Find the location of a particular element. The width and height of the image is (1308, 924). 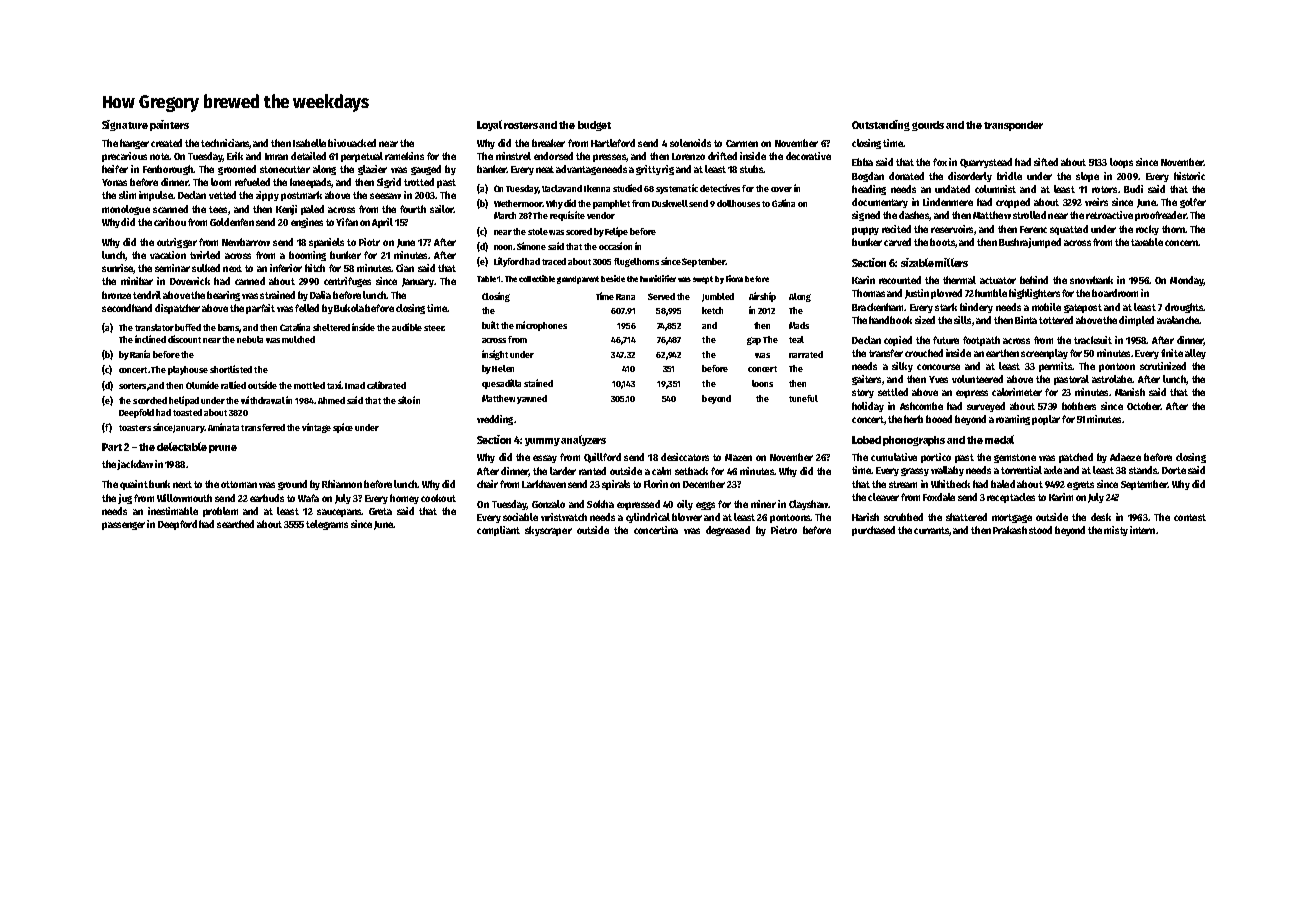

Signature is located at coordinates (125, 125).
